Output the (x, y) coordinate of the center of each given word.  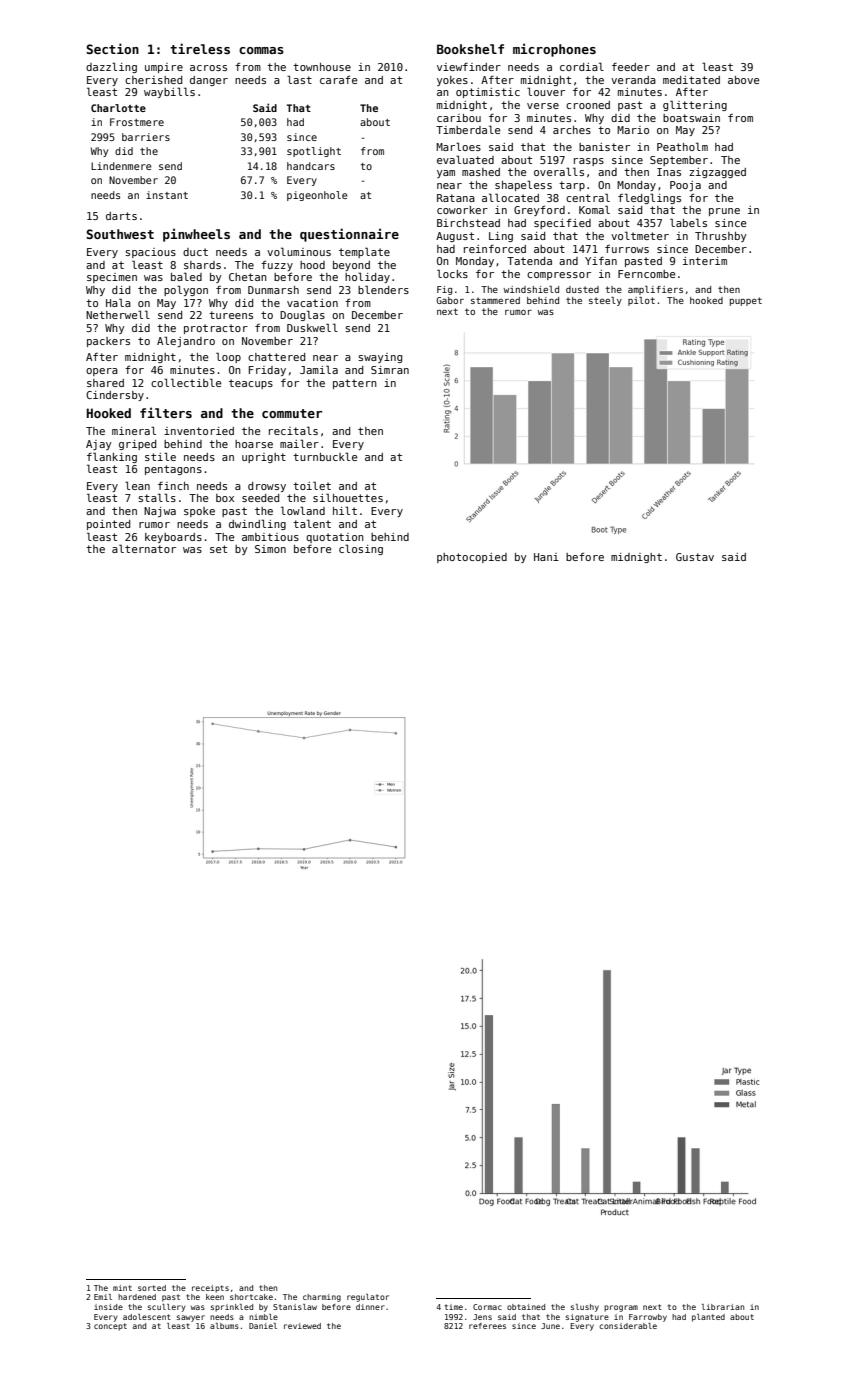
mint (122, 1288)
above (743, 80)
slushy (585, 1308)
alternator (144, 548)
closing (361, 549)
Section (112, 48)
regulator (368, 1298)
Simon (270, 549)
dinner (370, 1307)
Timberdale (468, 129)
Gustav (695, 557)
